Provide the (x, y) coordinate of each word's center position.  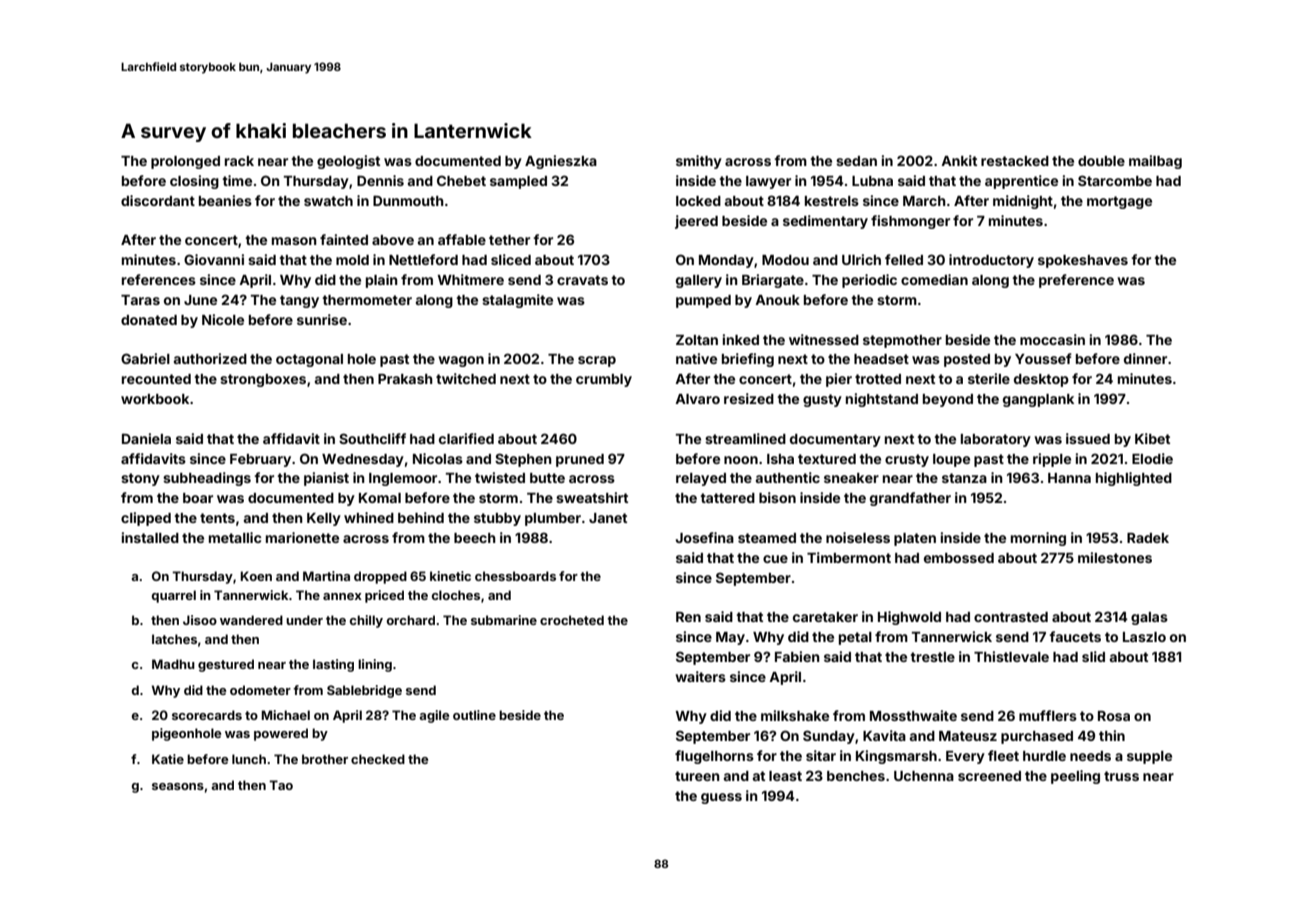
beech (475, 538)
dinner (1145, 358)
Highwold (909, 618)
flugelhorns (714, 757)
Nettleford (423, 259)
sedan (856, 161)
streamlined (745, 438)
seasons (178, 786)
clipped (146, 519)
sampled (518, 182)
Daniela (146, 438)
